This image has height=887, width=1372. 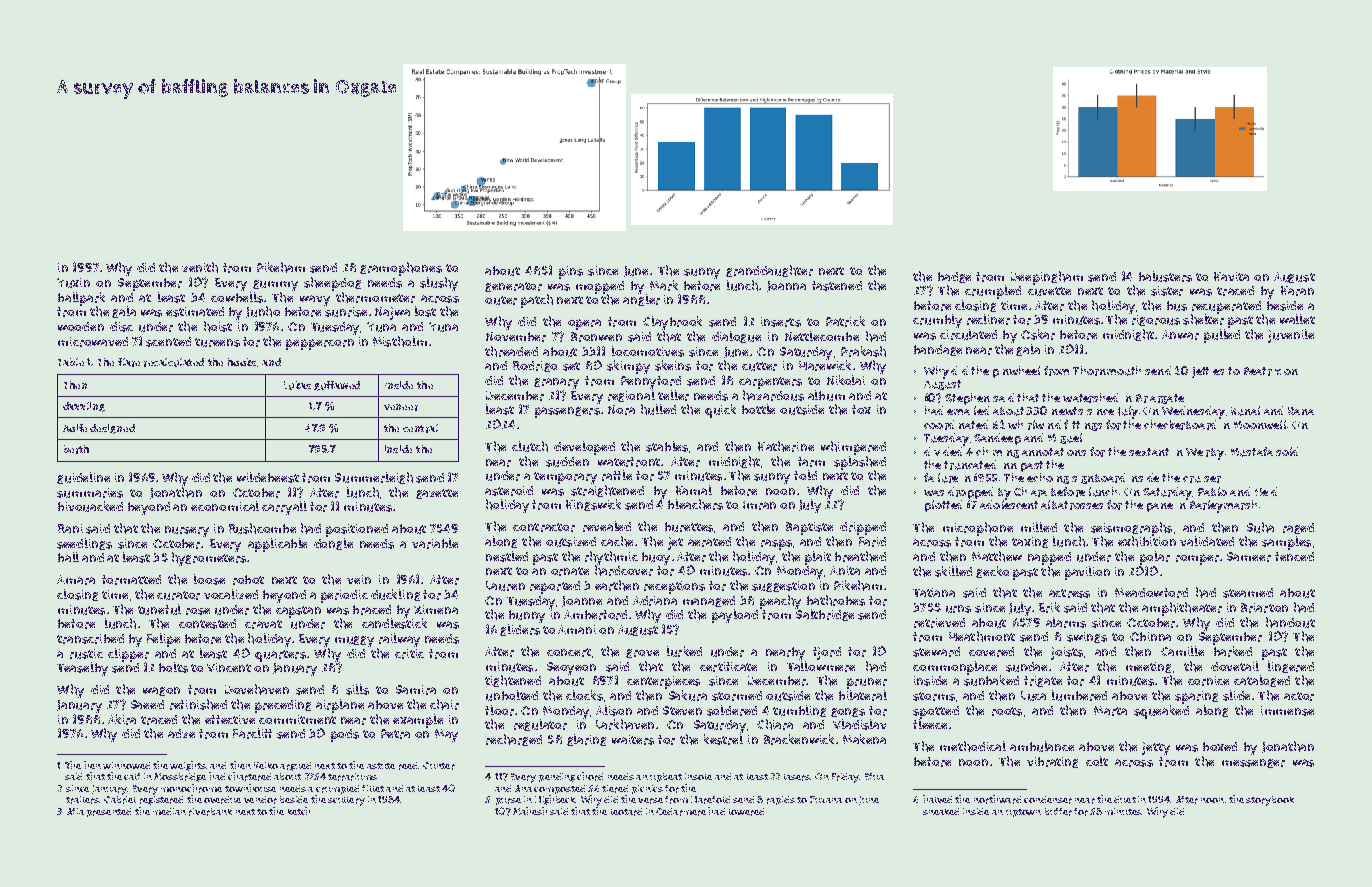 I want to click on veneer, so click(x=401, y=407).
